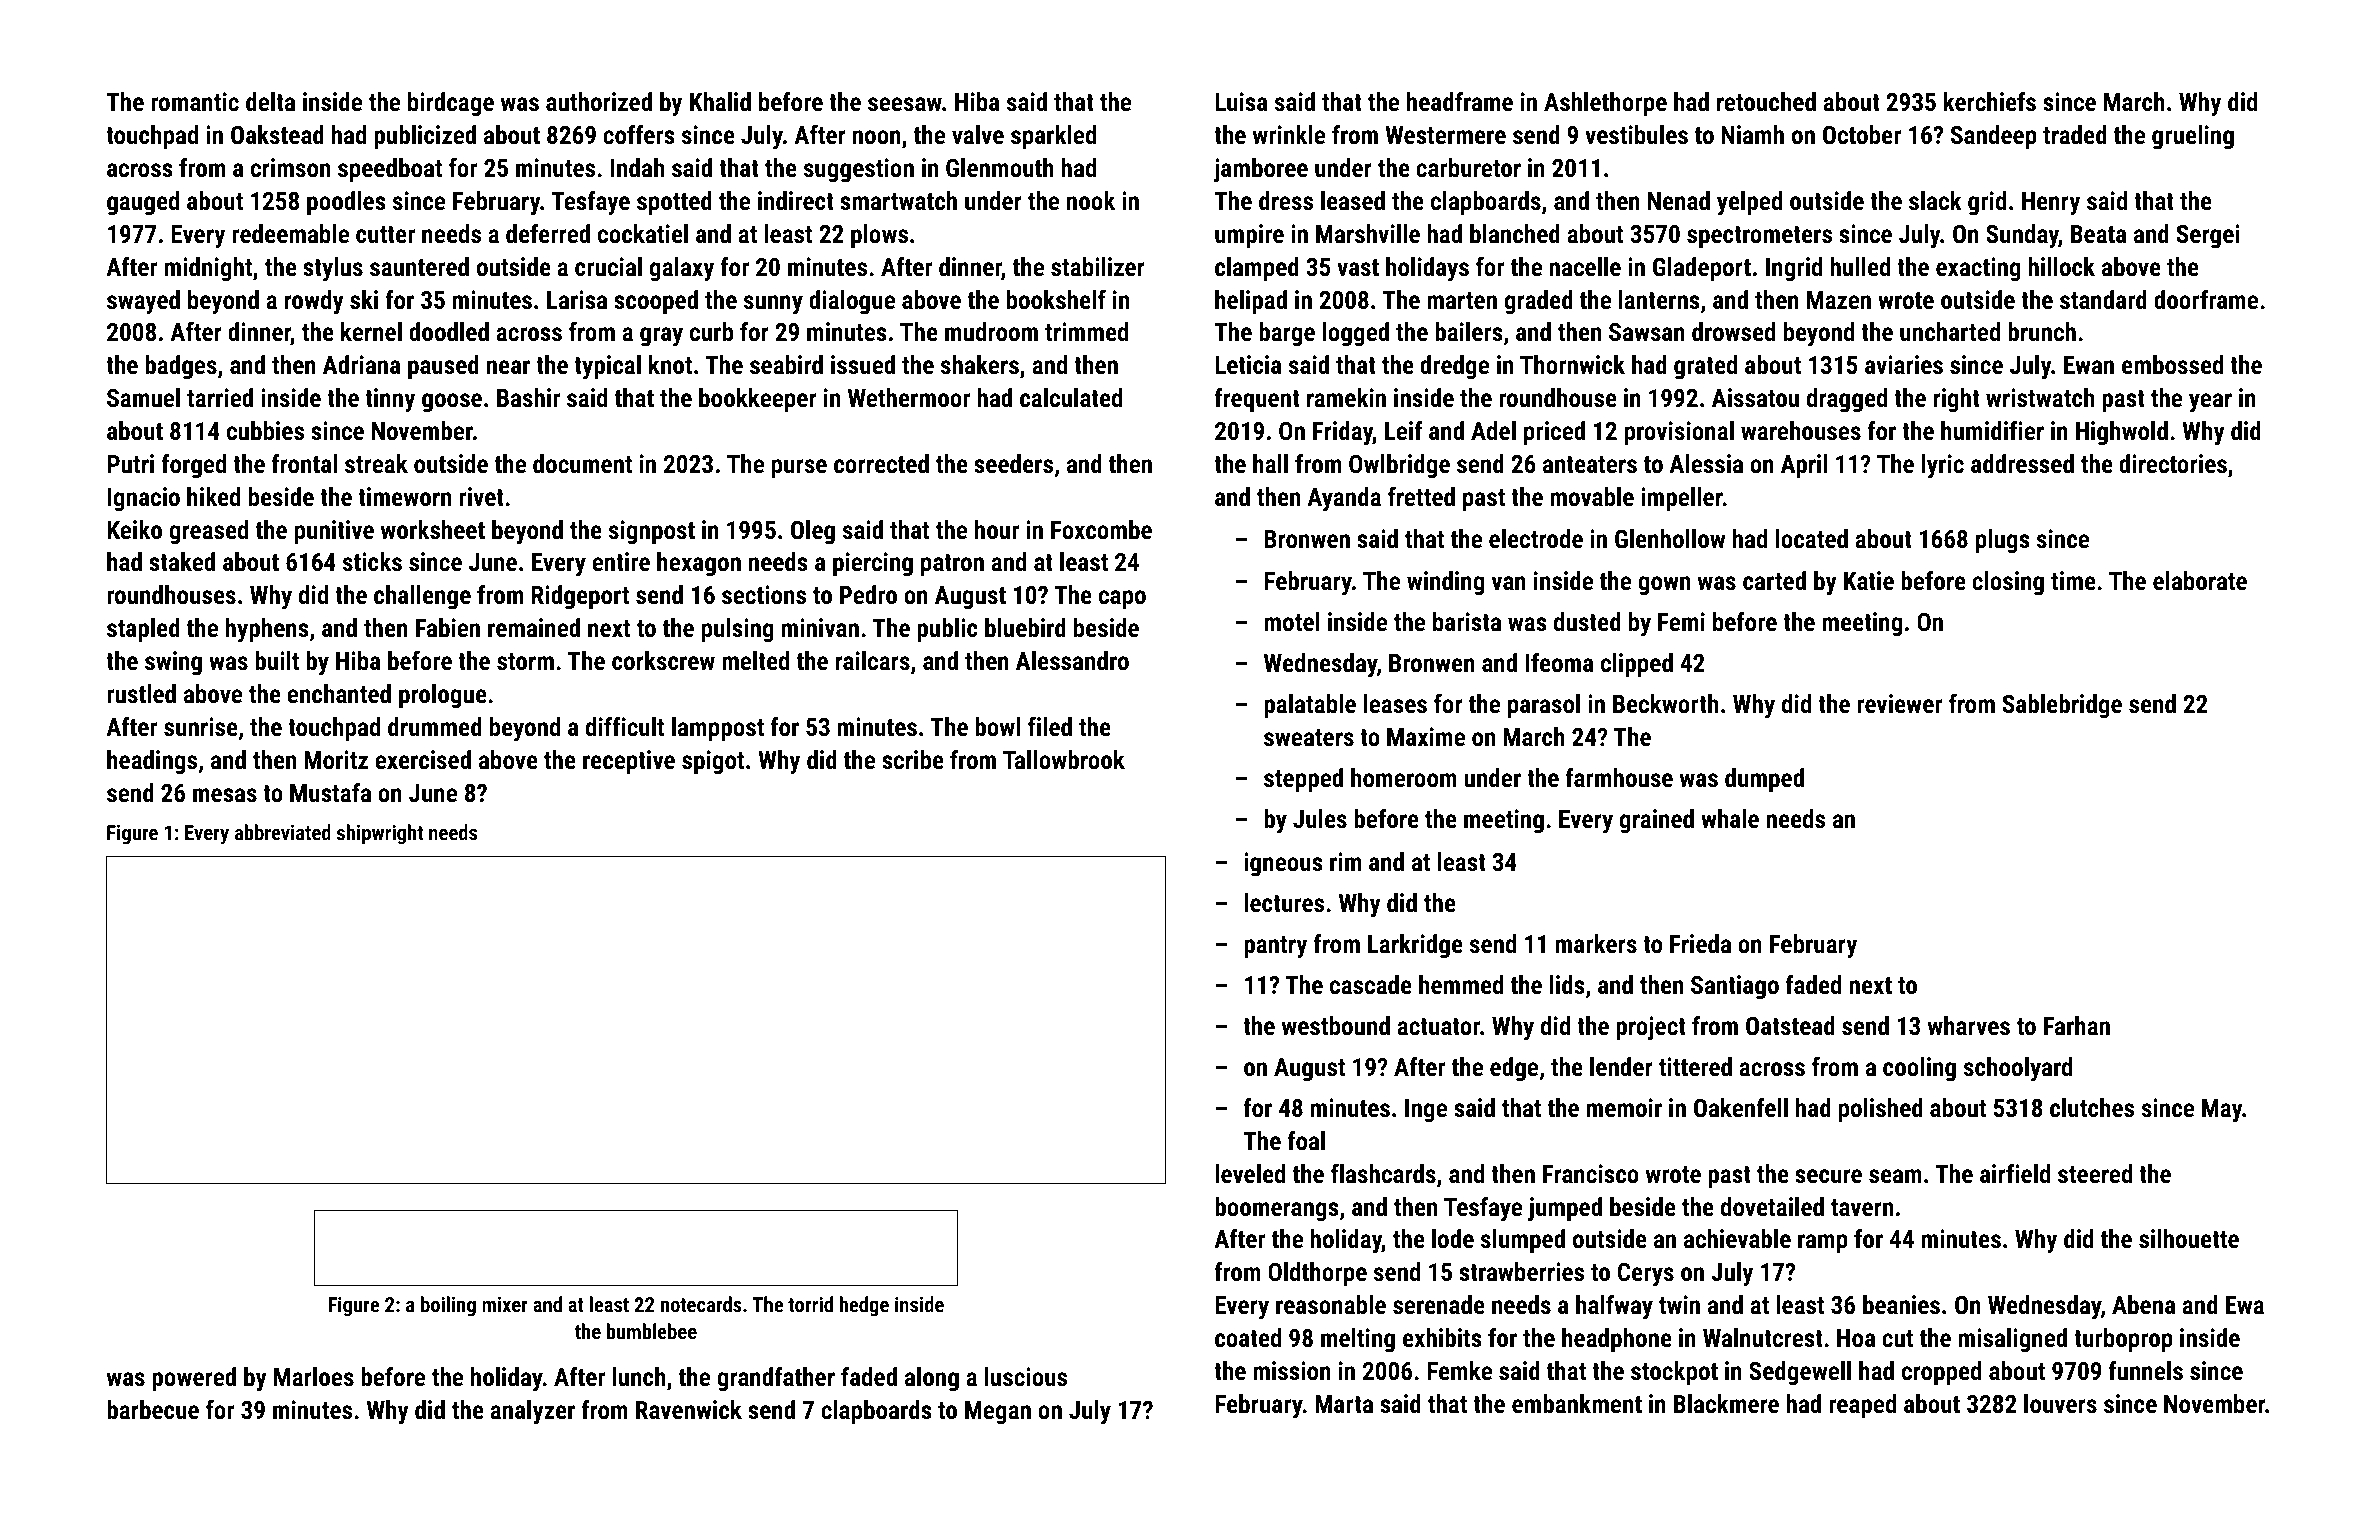  Describe the element at coordinates (194, 1379) in the image. I see `powered` at that location.
